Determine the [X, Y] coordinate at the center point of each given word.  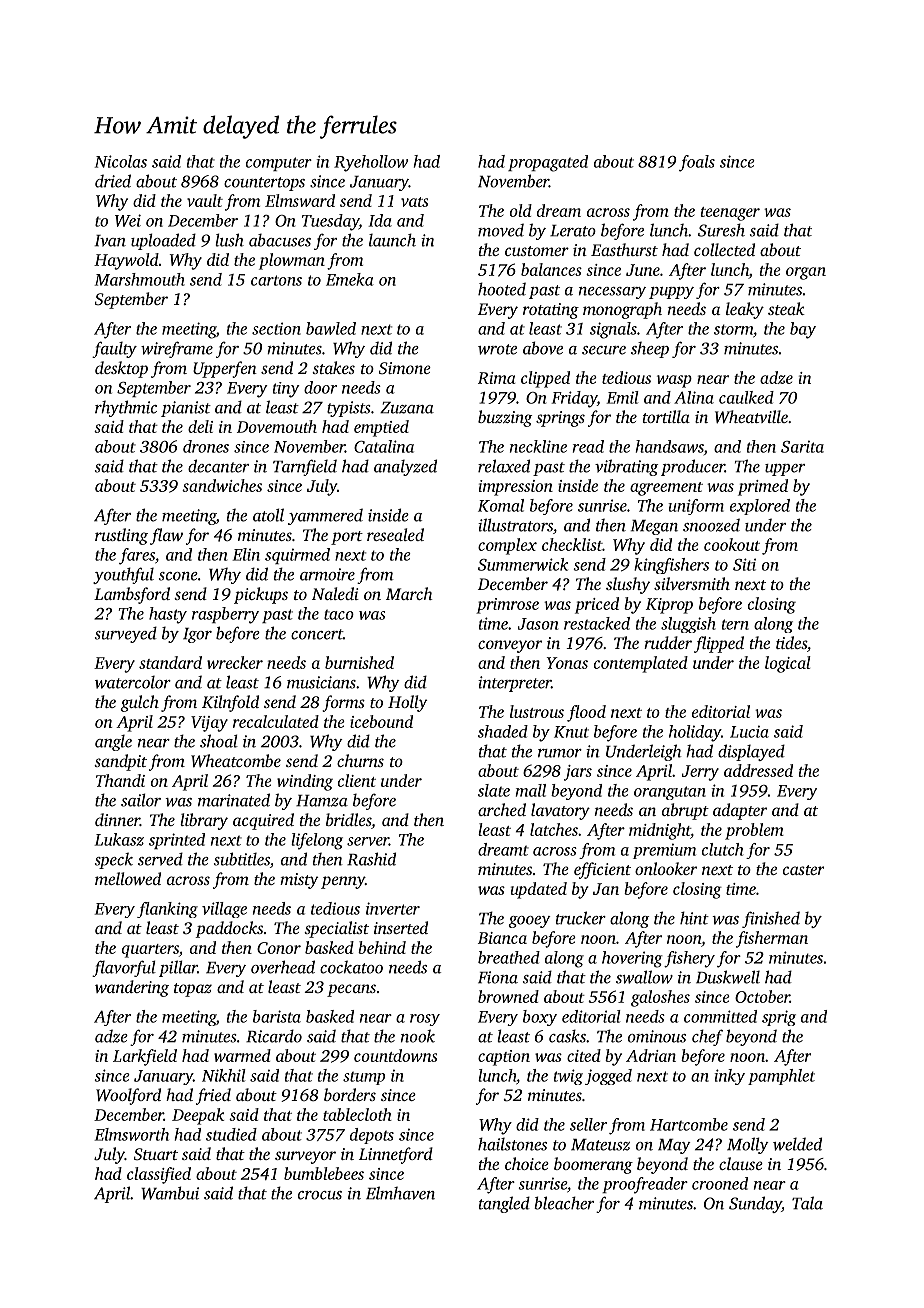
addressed [758, 770]
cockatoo [351, 967]
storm [733, 329]
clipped [545, 379]
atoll [268, 515]
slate [494, 790]
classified [159, 1175]
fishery [689, 959]
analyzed [405, 467]
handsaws [670, 446]
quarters [150, 951]
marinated [234, 800]
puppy [671, 293]
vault [205, 200]
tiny [286, 390]
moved [501, 230]
